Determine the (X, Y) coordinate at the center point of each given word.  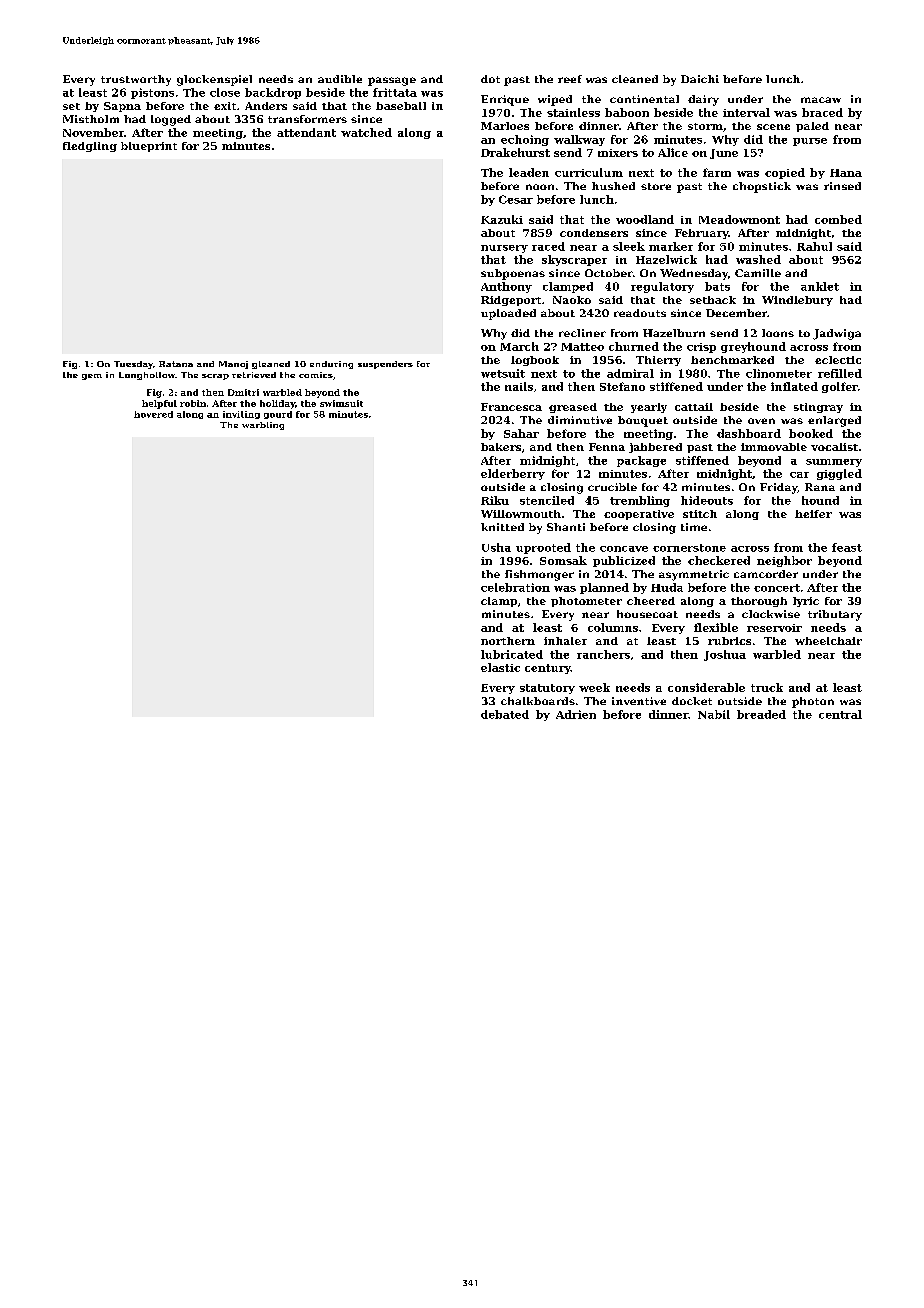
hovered (153, 414)
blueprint (149, 147)
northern (508, 641)
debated (505, 714)
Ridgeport (511, 301)
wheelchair (828, 641)
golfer (840, 387)
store (656, 186)
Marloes (505, 126)
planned (604, 588)
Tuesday (133, 365)
